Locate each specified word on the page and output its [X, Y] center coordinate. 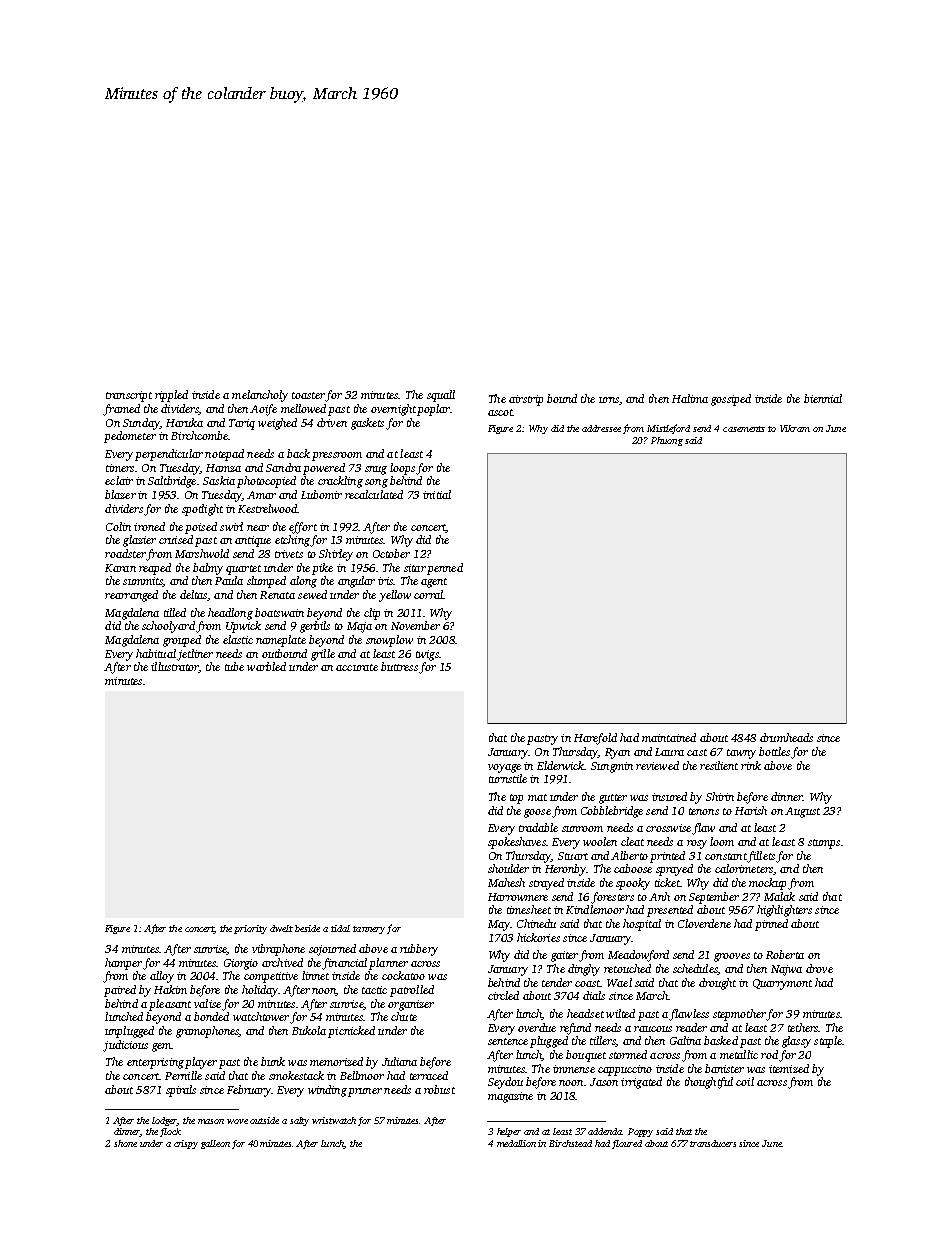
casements [744, 429]
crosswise [668, 828]
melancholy [260, 396]
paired [120, 991]
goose [537, 813]
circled [503, 995]
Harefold [595, 739]
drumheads [786, 737]
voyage [504, 768]
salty [299, 1121]
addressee [601, 428]
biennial [823, 398]
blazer [120, 494]
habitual [156, 653]
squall [441, 396]
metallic [739, 1054]
